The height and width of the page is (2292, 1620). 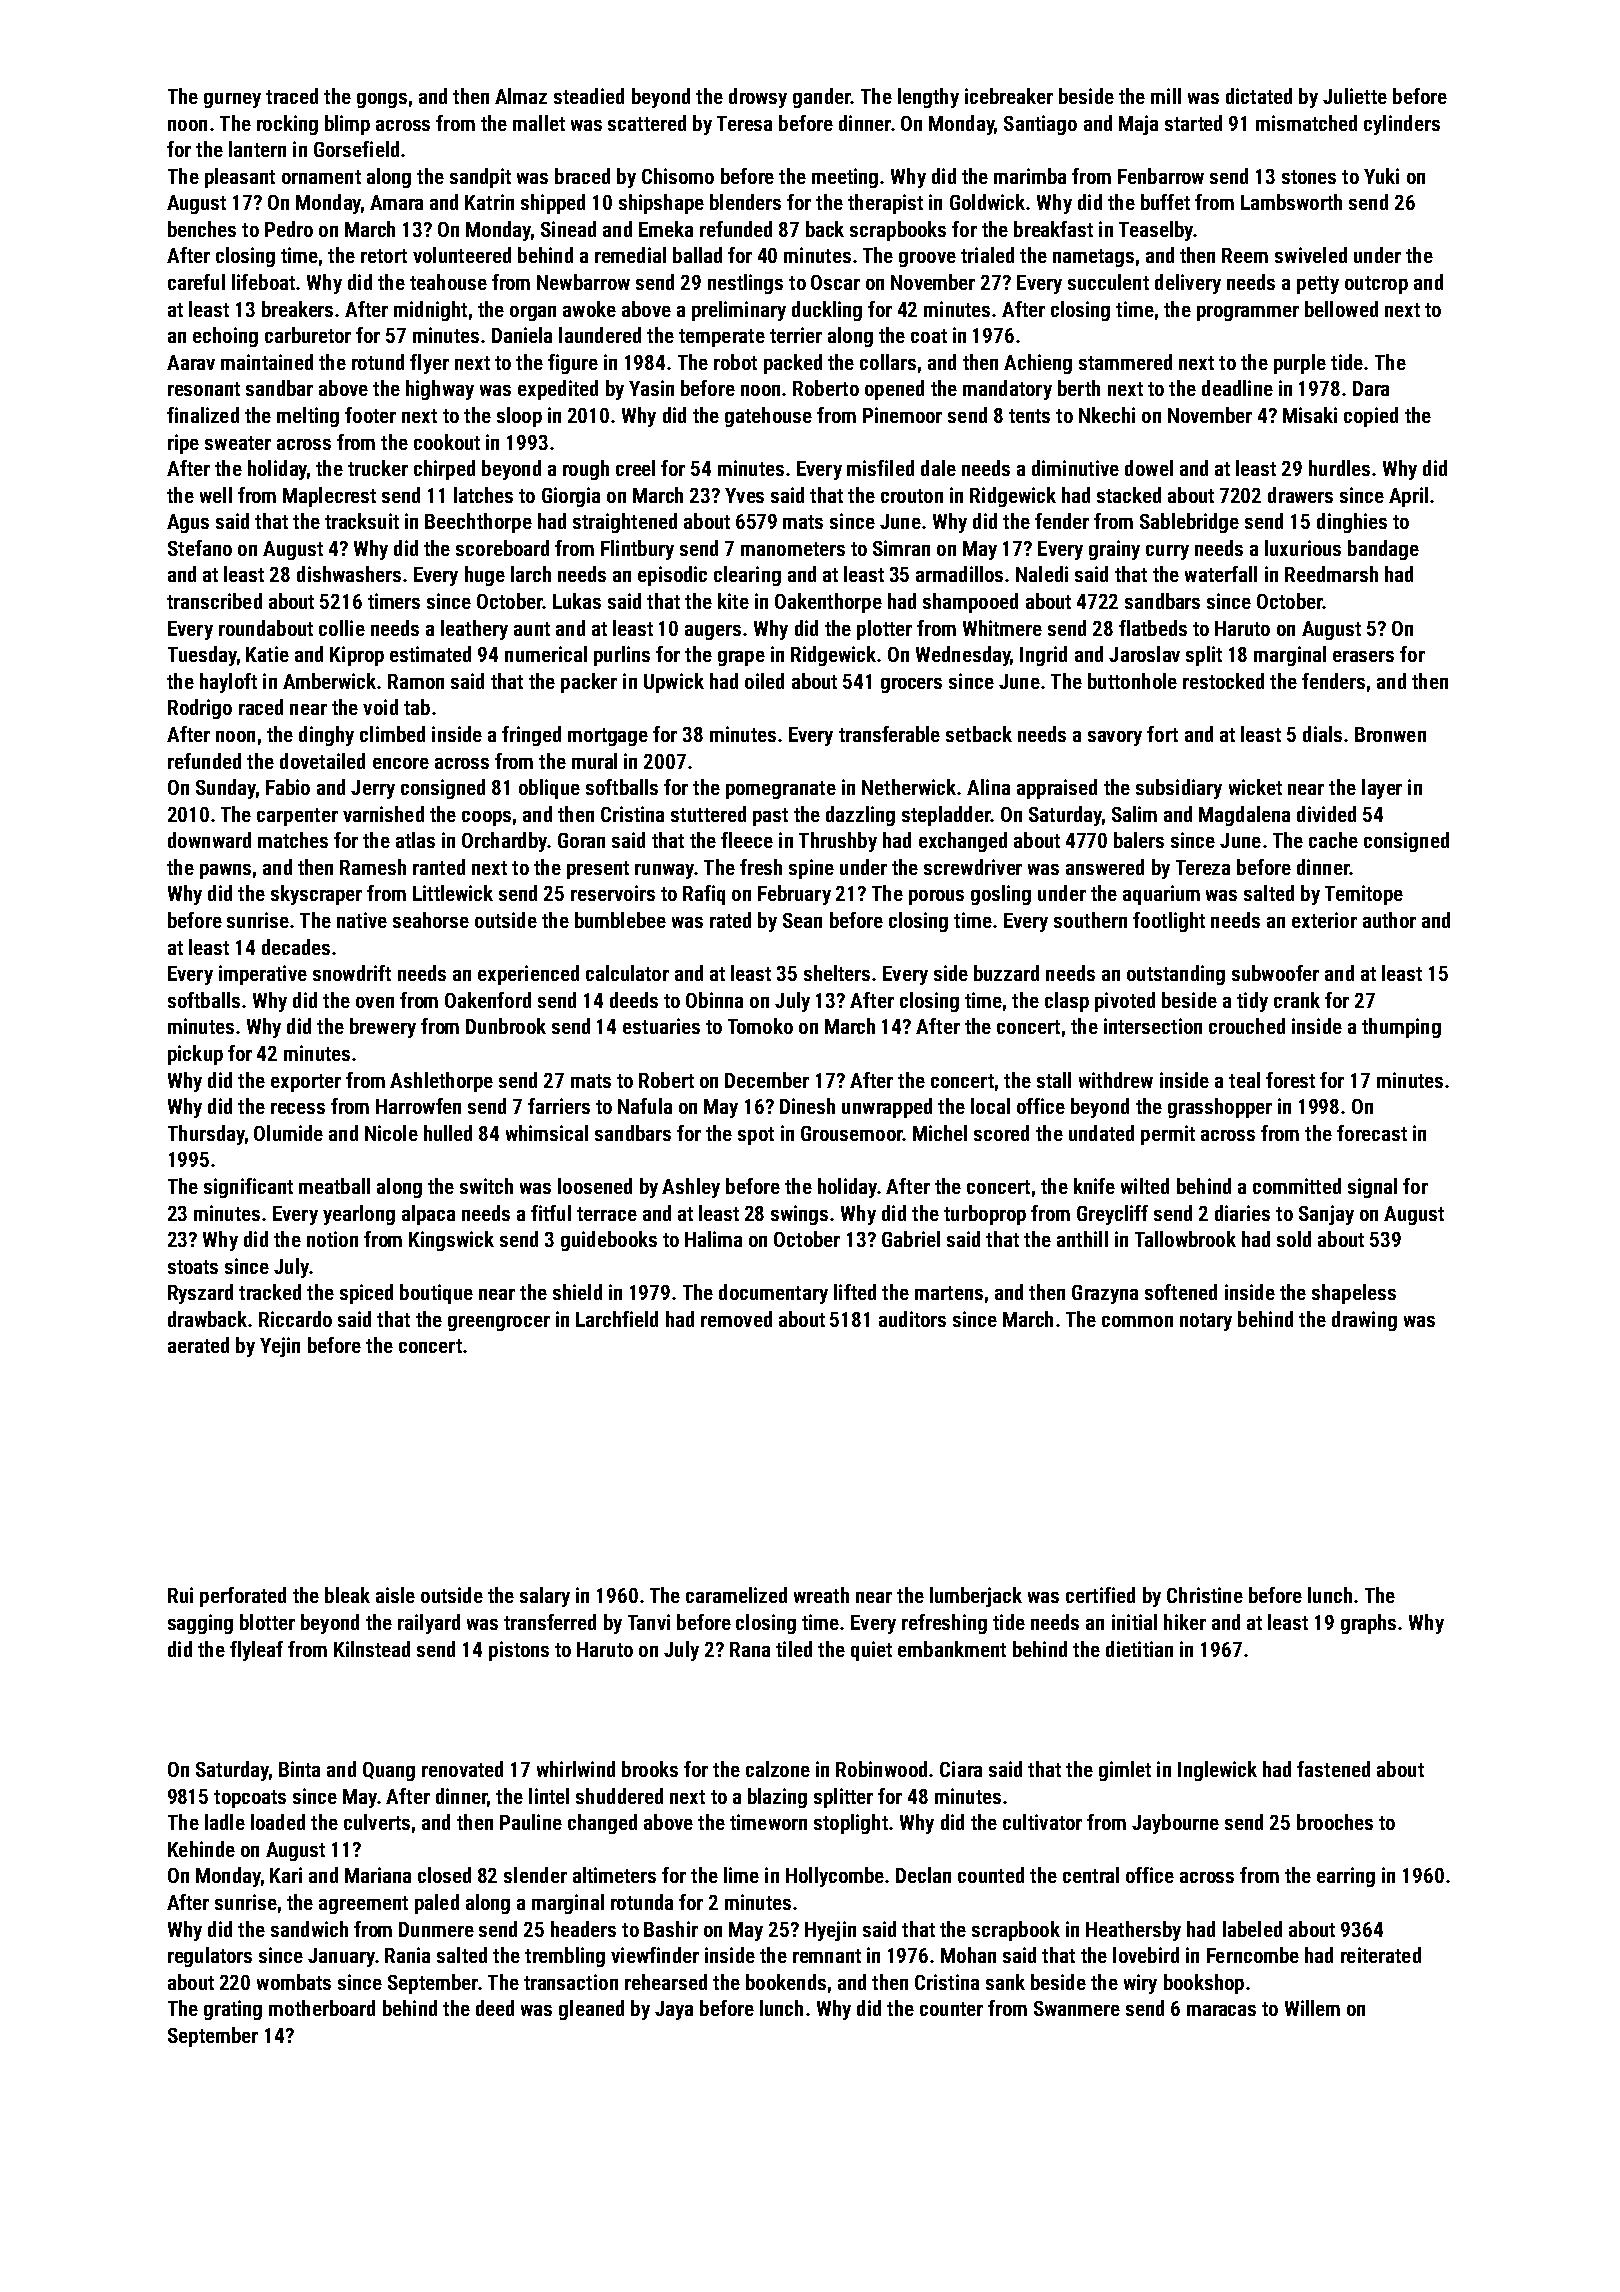 I want to click on terrier, so click(x=796, y=335).
